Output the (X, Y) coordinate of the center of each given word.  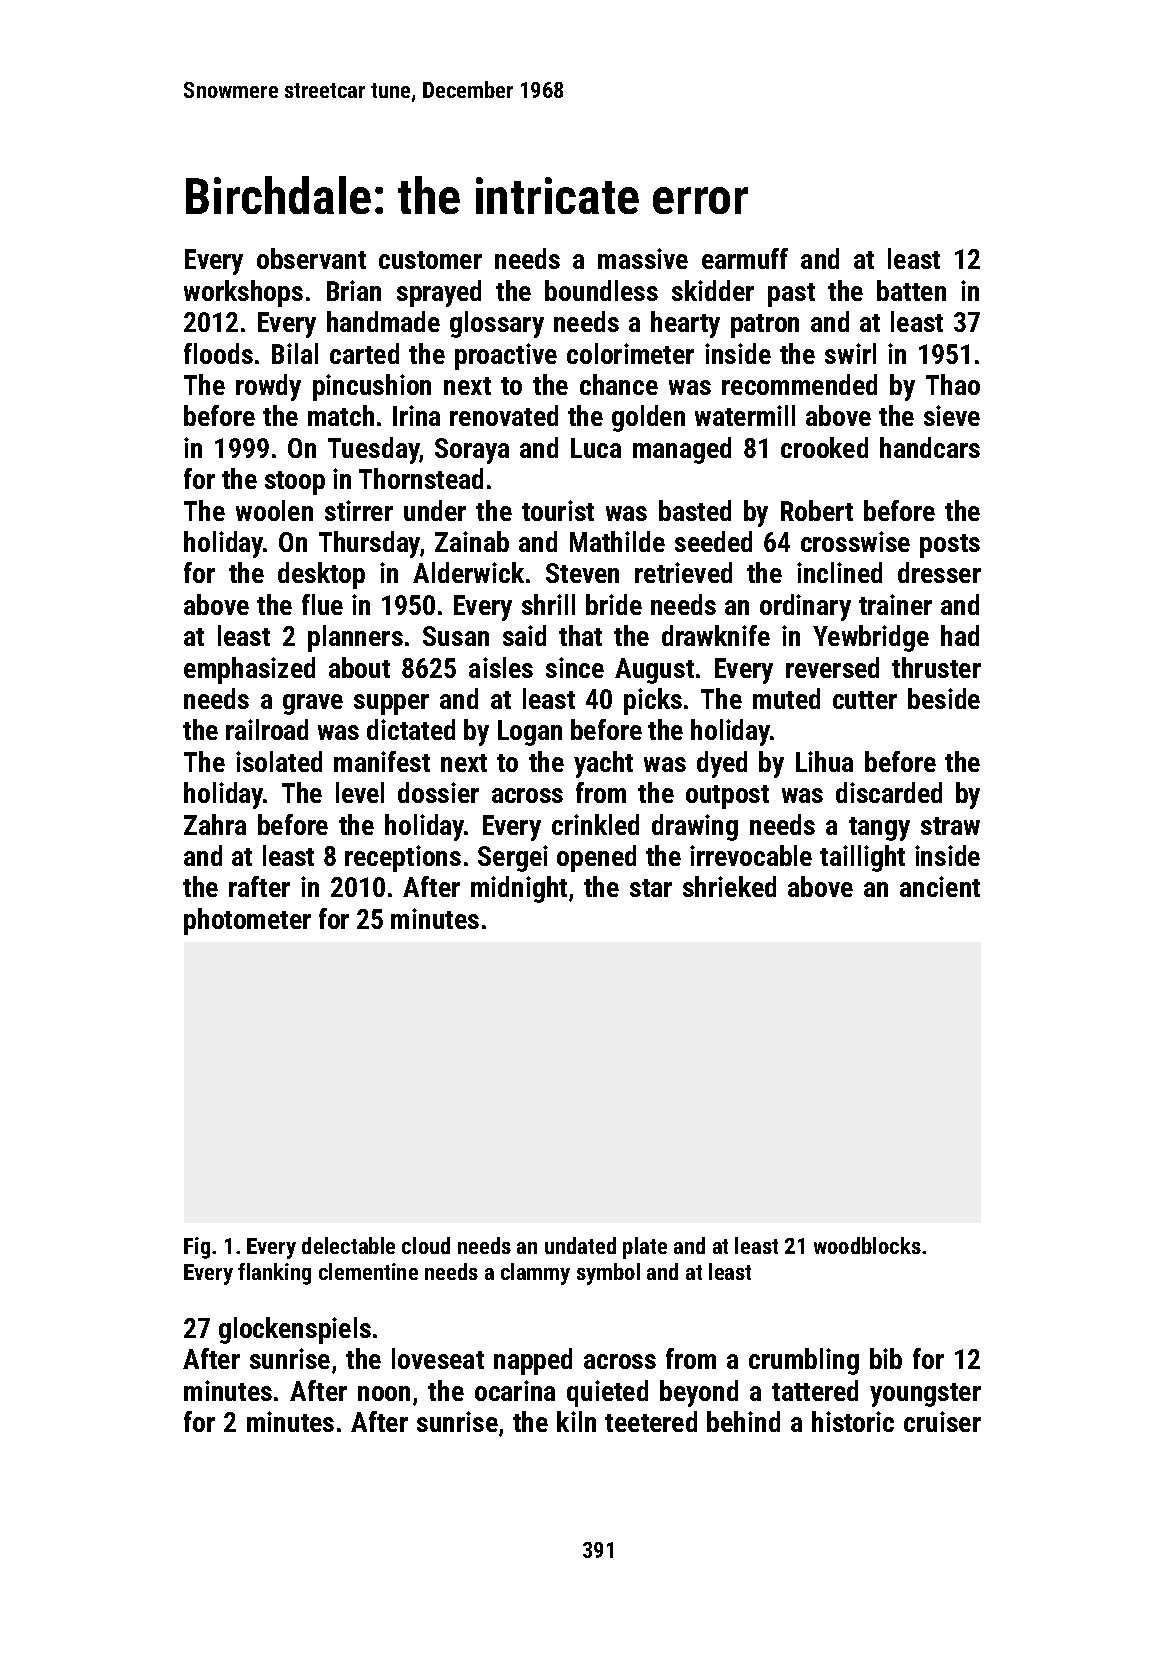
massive (643, 258)
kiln (576, 1421)
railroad (267, 729)
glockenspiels (295, 1330)
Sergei (513, 858)
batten (911, 290)
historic (853, 1421)
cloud (426, 1245)
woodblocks (867, 1245)
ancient (940, 886)
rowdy (268, 387)
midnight (519, 889)
